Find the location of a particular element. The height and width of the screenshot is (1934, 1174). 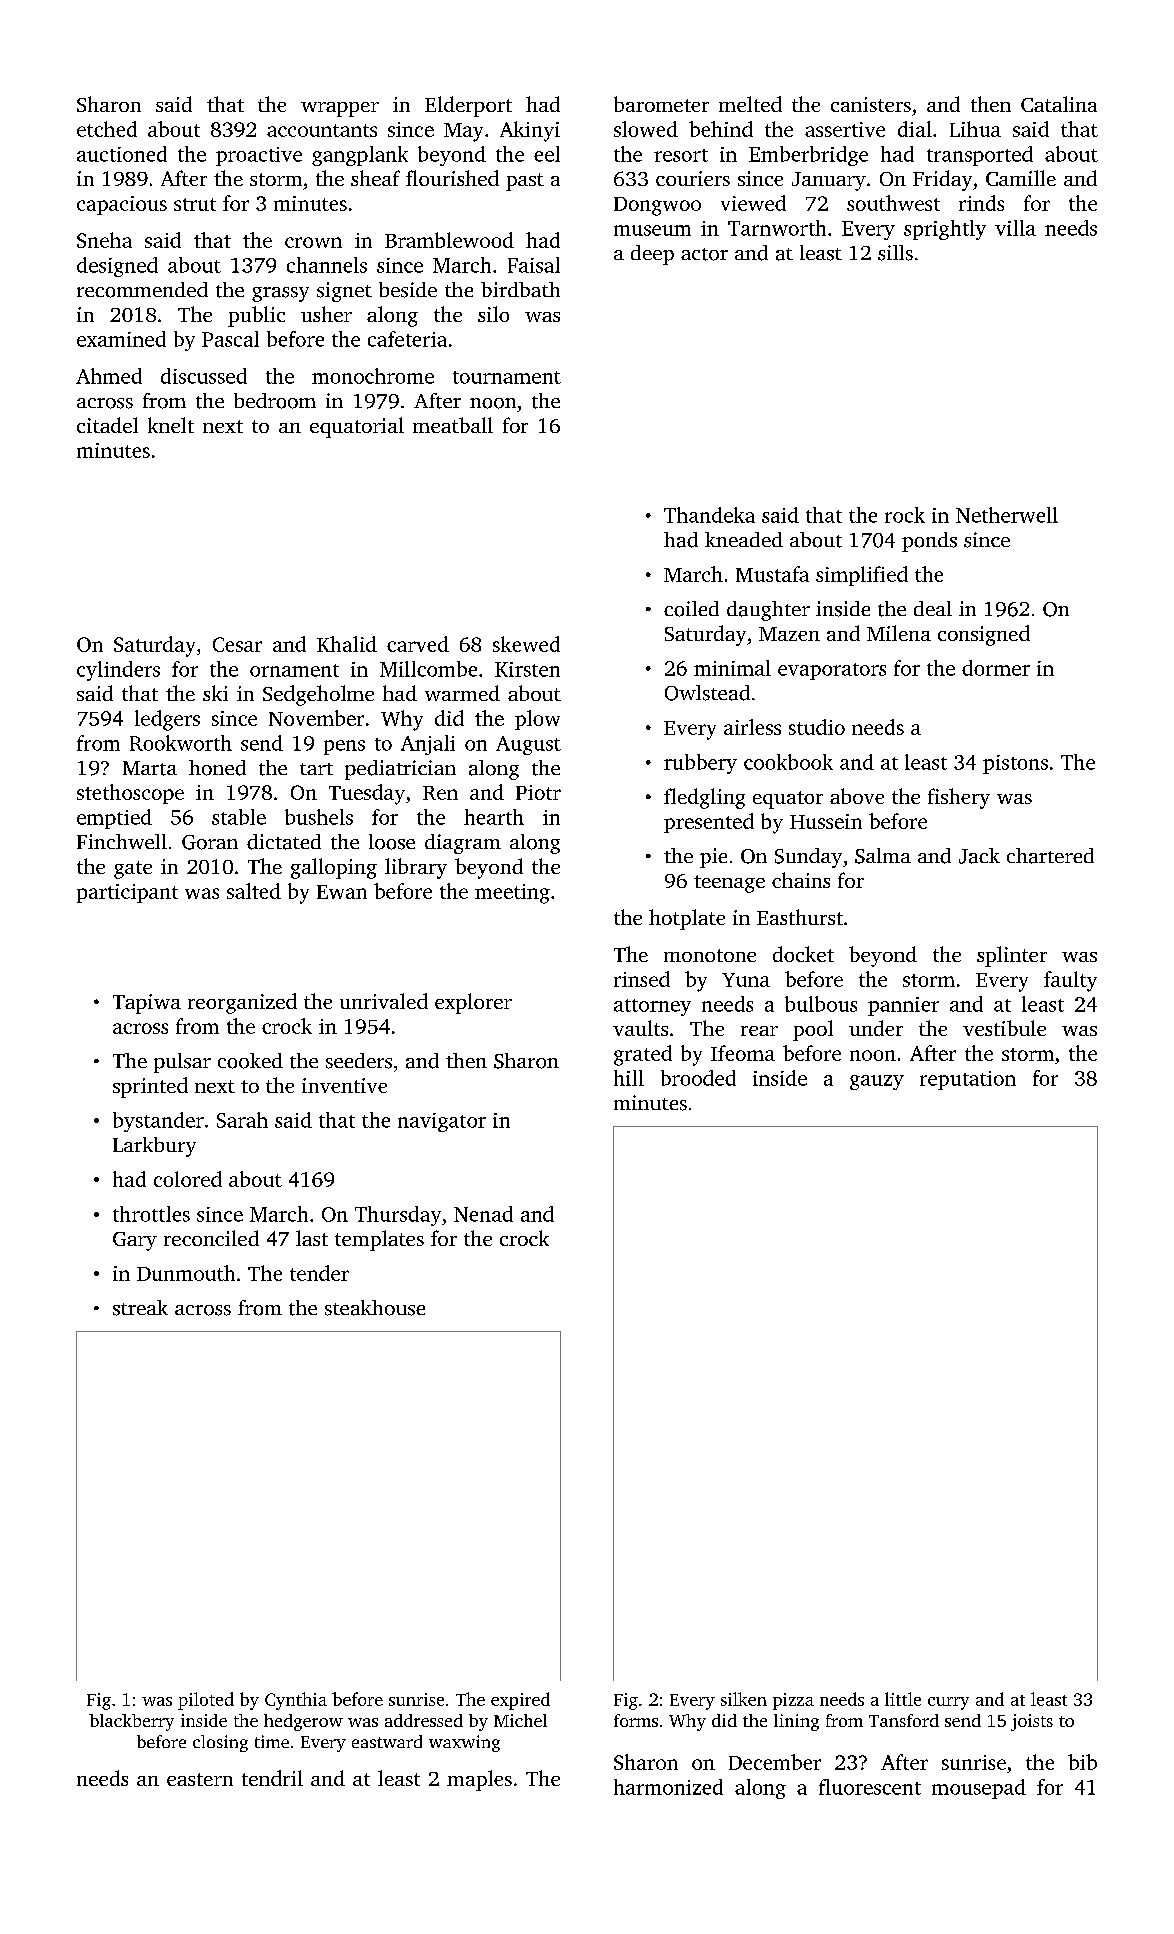

coiled is located at coordinates (691, 609).
